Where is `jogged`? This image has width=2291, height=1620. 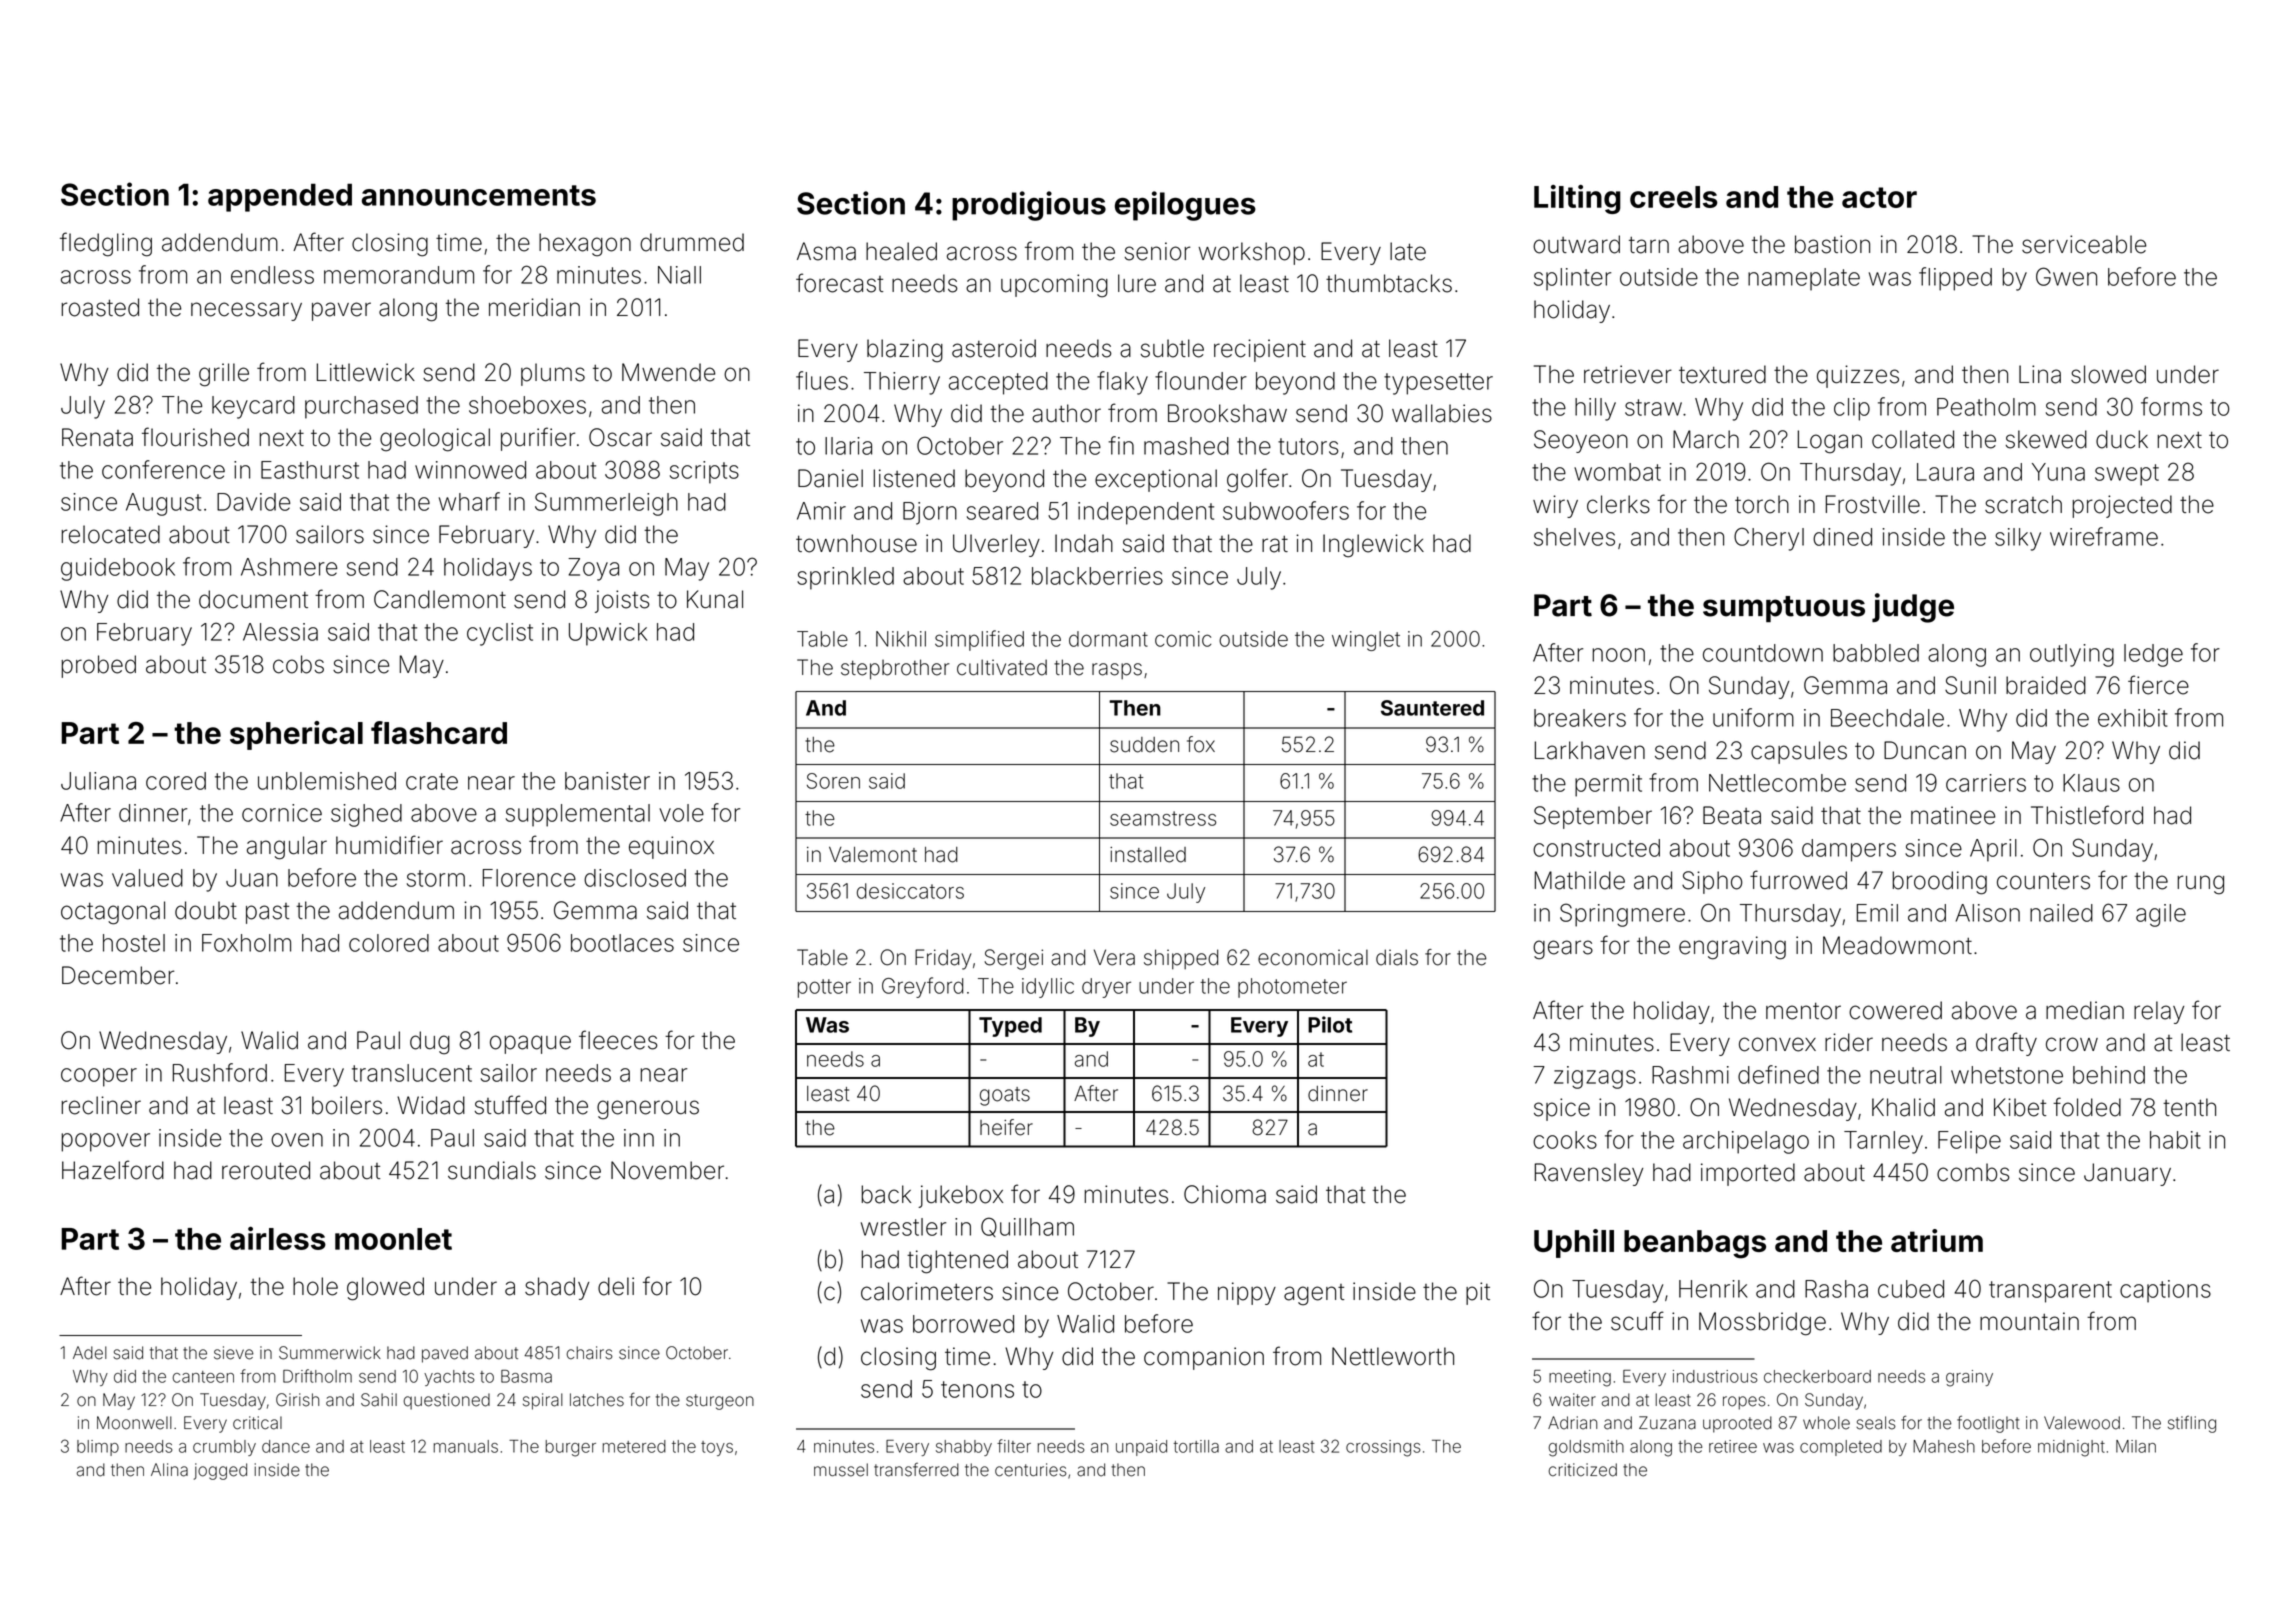 jogged is located at coordinates (220, 1471).
